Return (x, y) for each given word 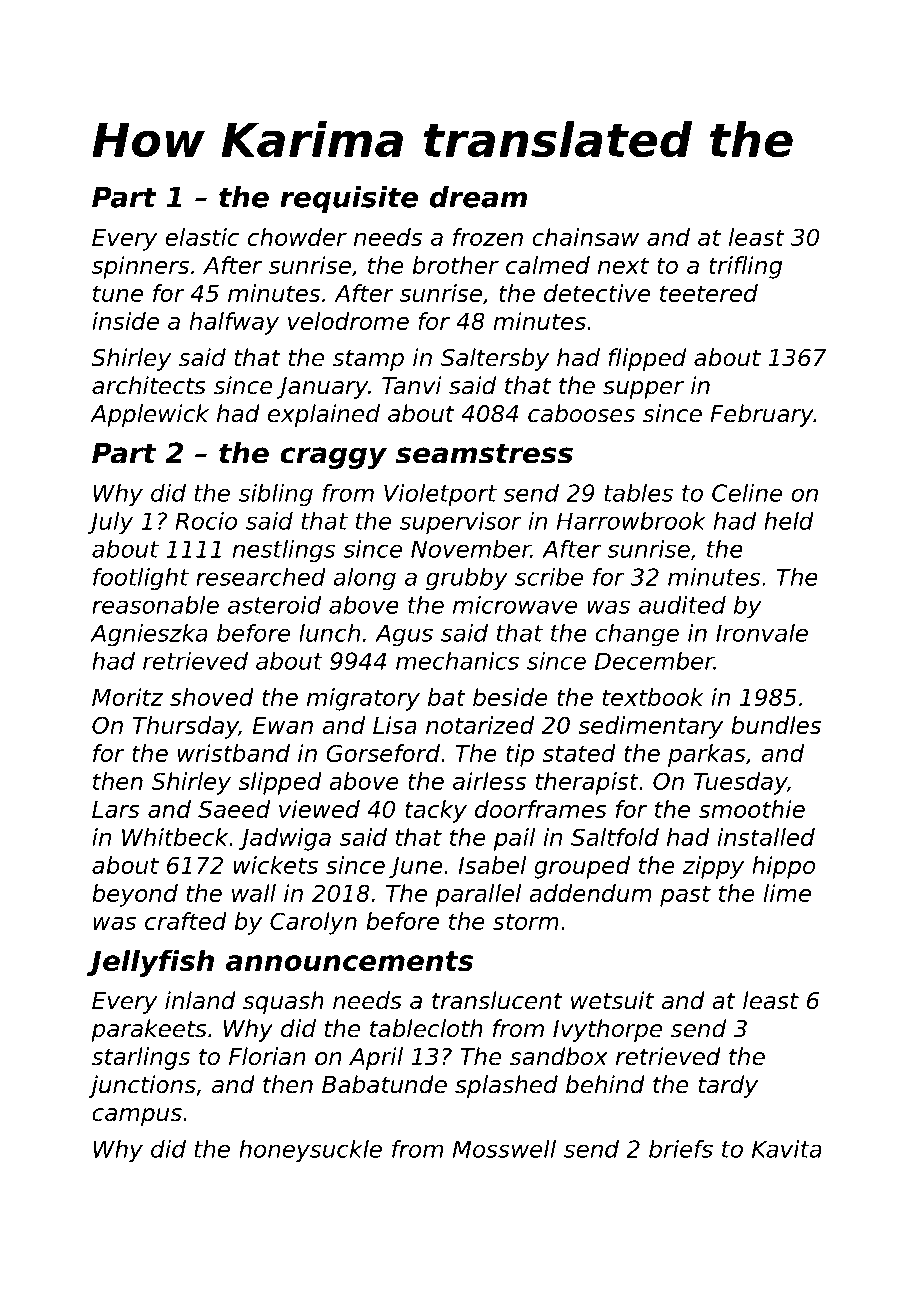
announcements (349, 961)
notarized (480, 725)
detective (597, 293)
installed (766, 837)
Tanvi (412, 385)
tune (118, 293)
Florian (267, 1056)
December (654, 661)
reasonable (155, 605)
